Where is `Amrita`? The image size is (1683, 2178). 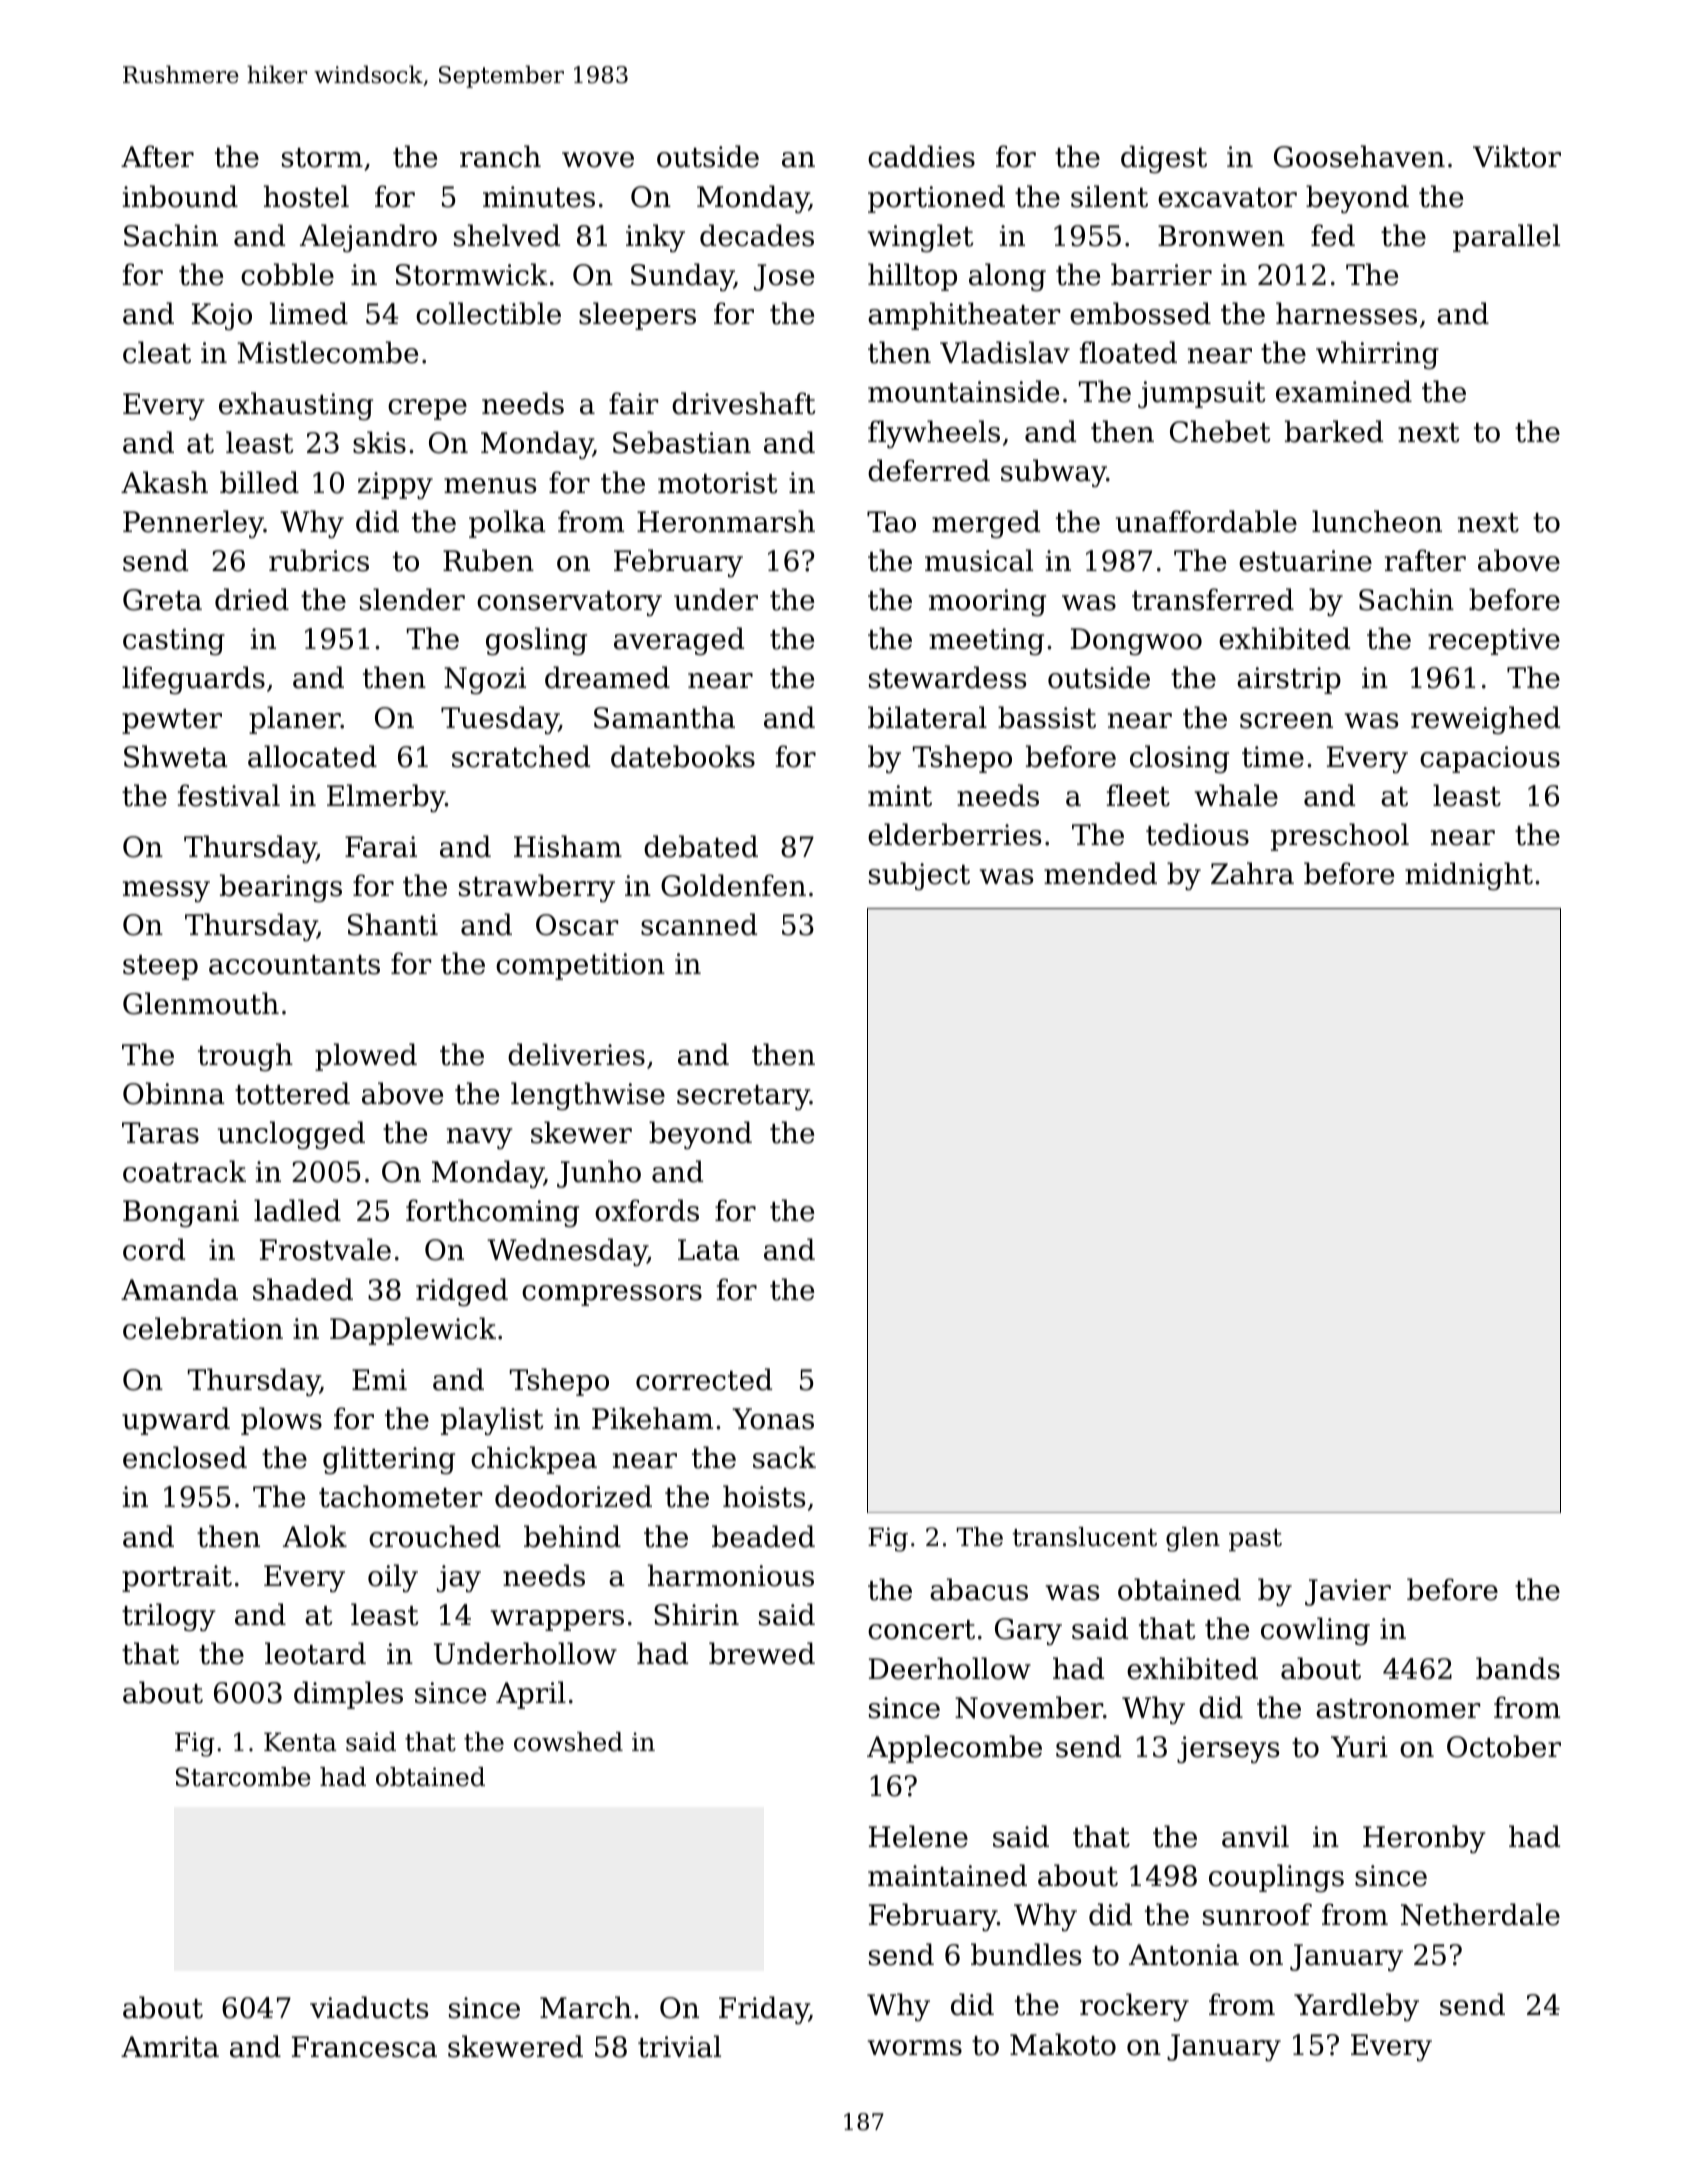 Amrita is located at coordinates (170, 2047).
